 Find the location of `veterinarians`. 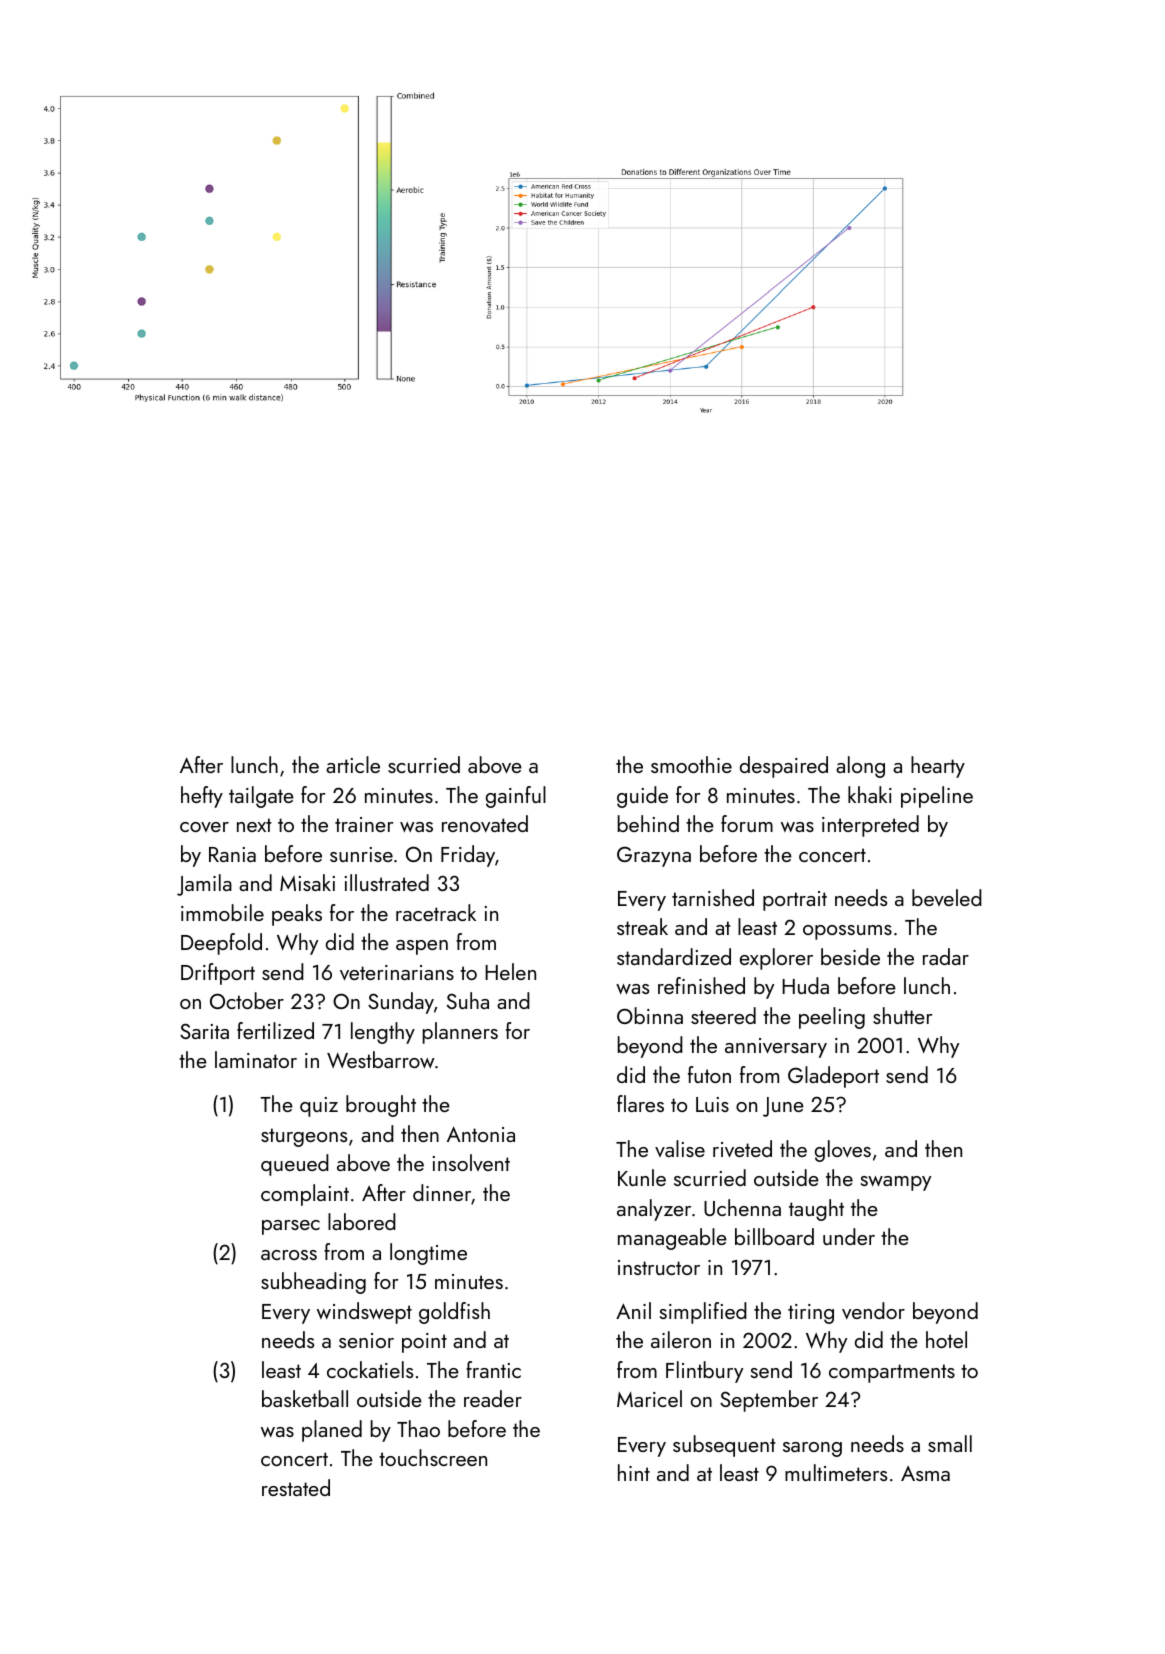

veterinarians is located at coordinates (397, 973).
